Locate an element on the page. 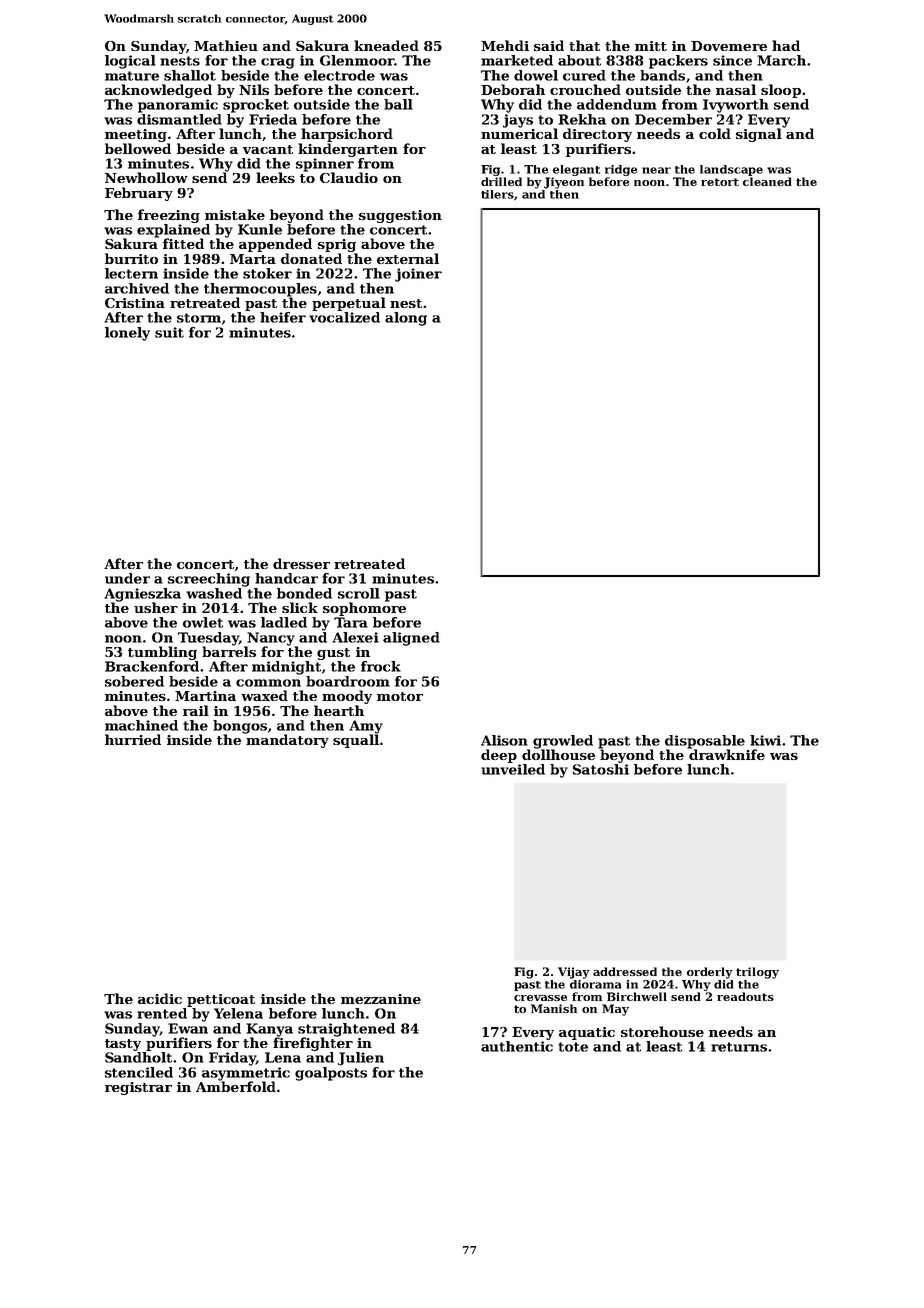 This page has height=1308, width=924. mitt is located at coordinates (651, 46).
